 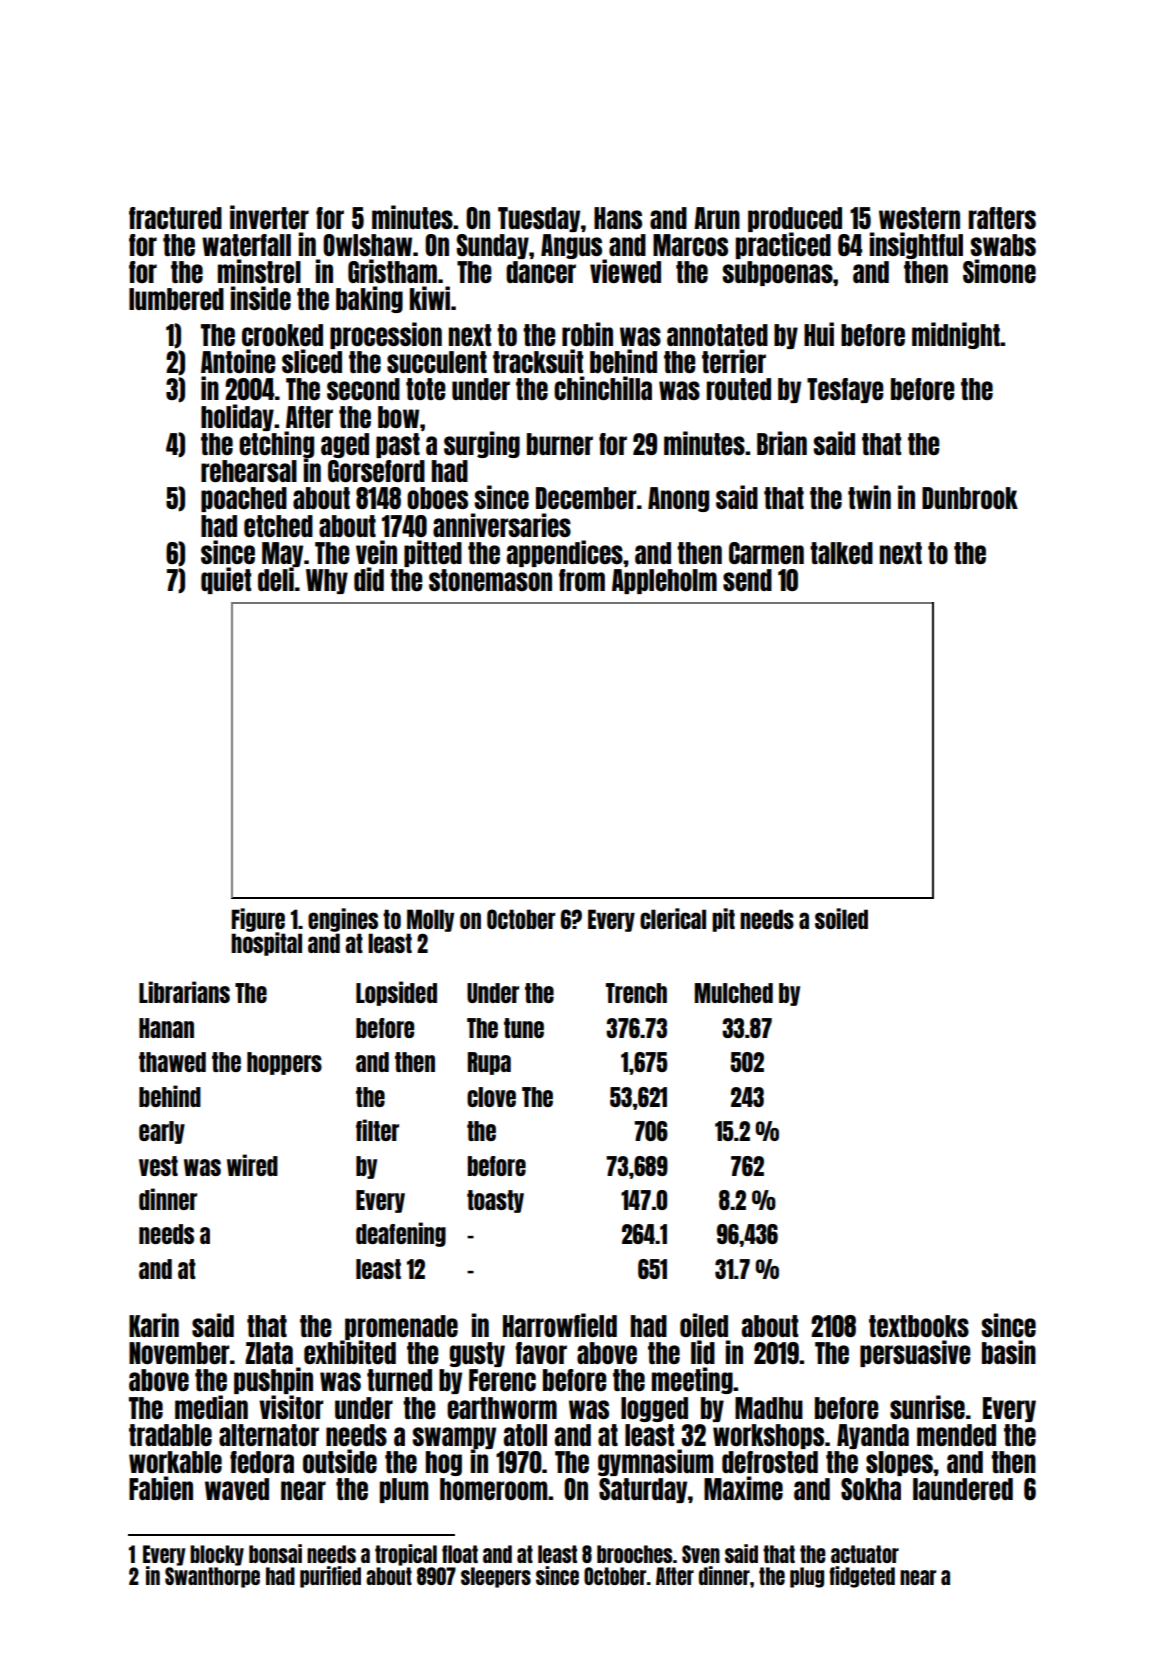 What do you see at coordinates (269, 217) in the screenshot?
I see `inverter` at bounding box center [269, 217].
